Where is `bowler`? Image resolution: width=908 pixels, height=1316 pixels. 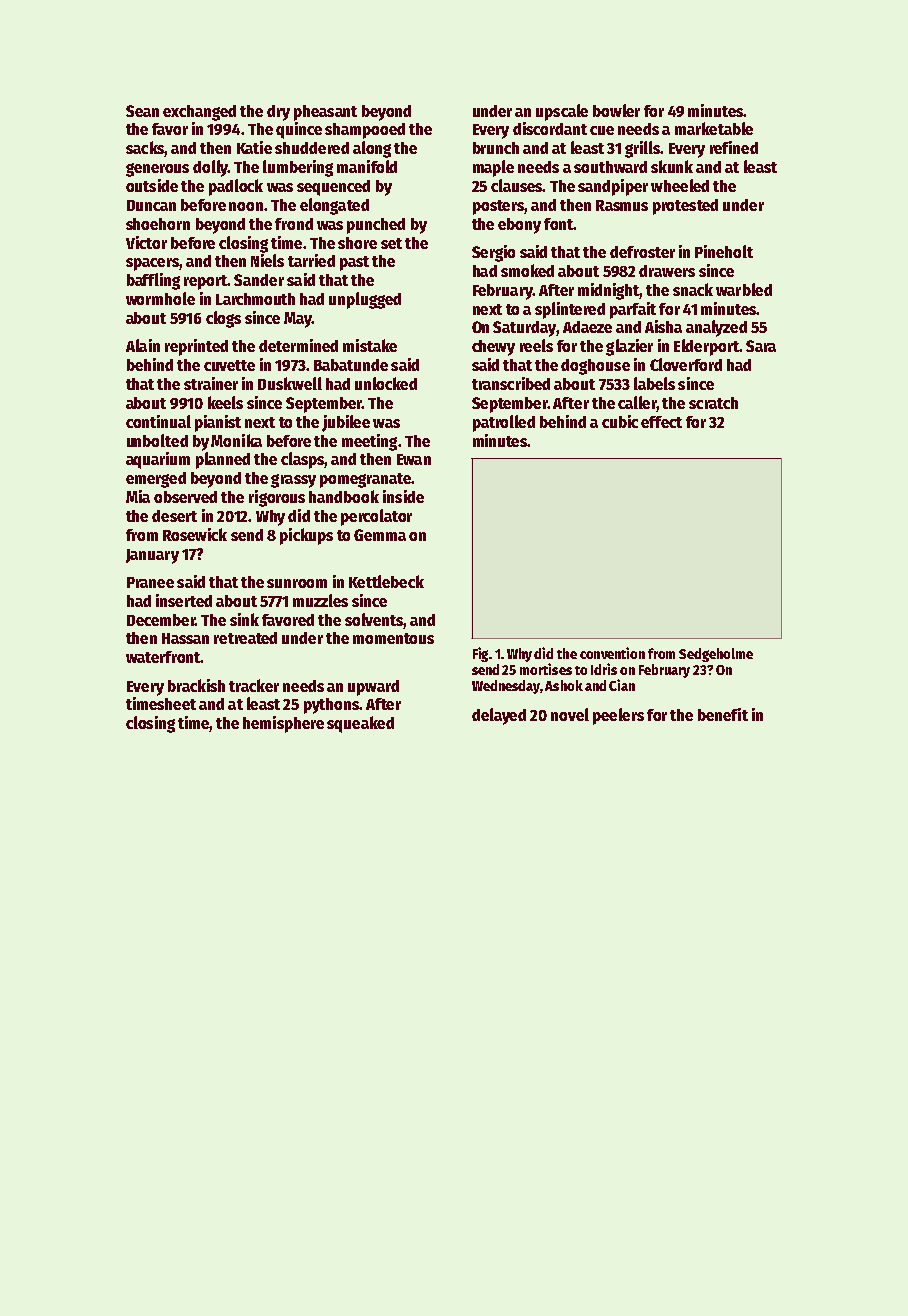 bowler is located at coordinates (616, 110).
